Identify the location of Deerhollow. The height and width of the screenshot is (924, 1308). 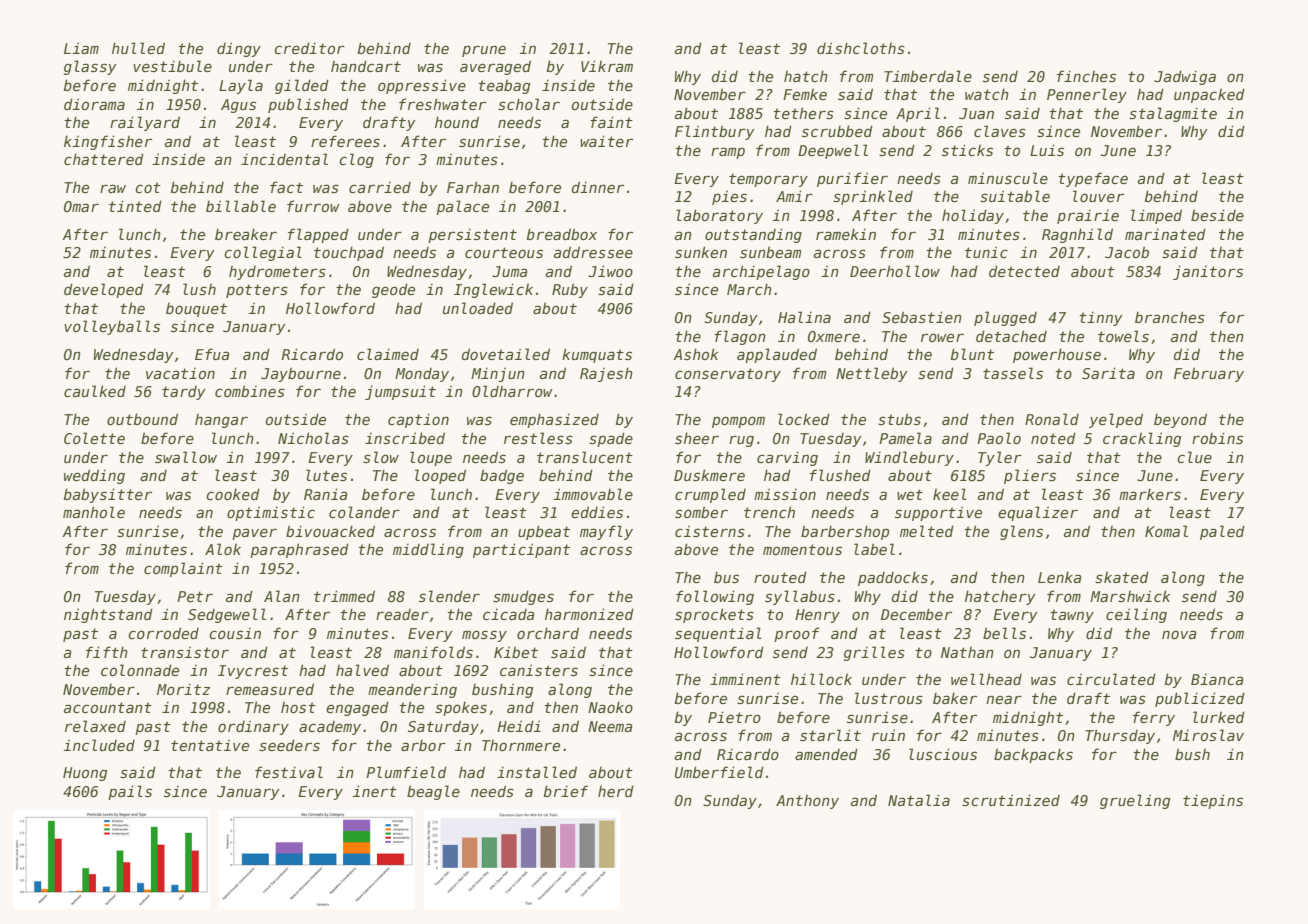
(895, 271).
